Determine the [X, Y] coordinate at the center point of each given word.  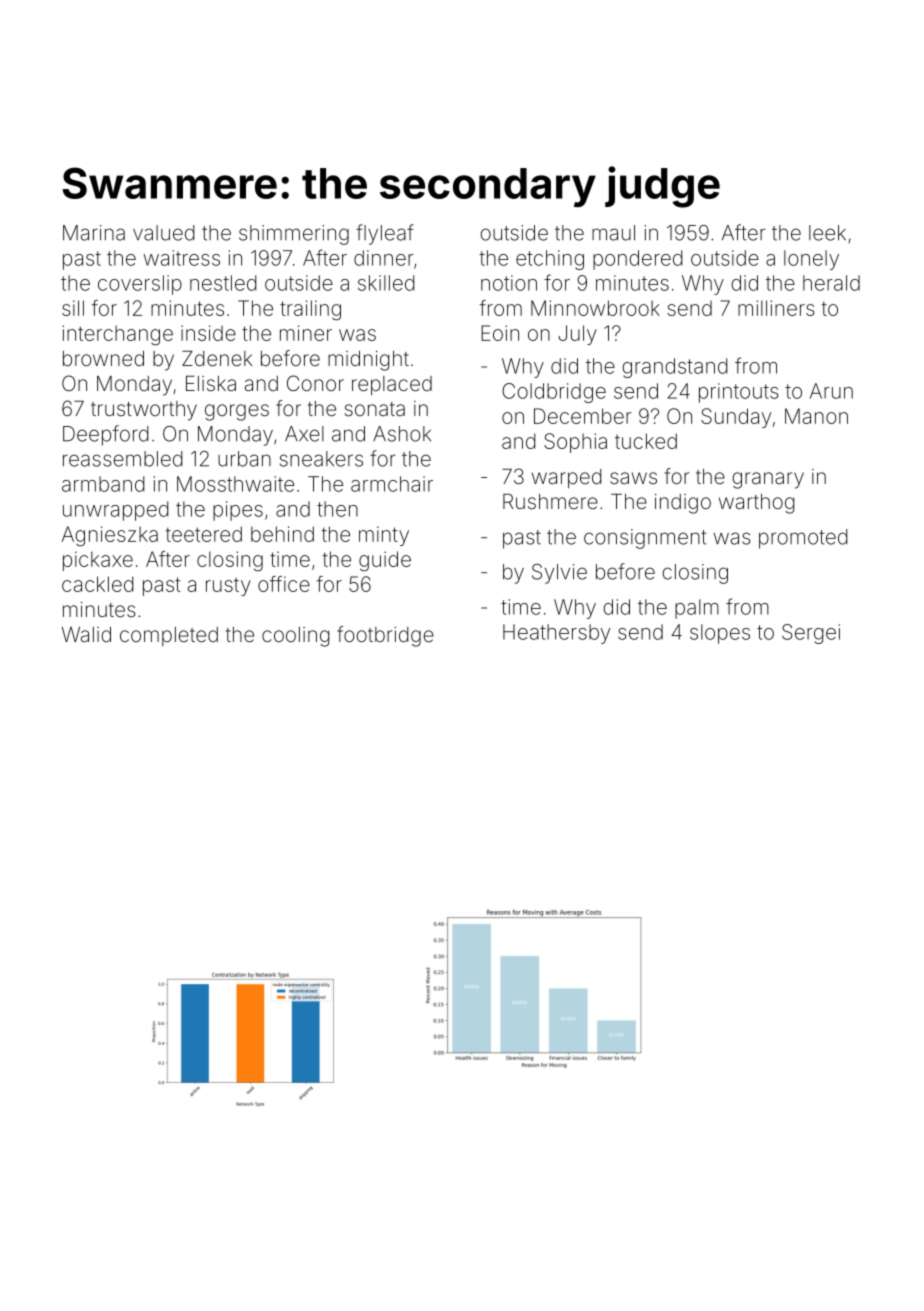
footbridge [385, 636]
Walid [86, 634]
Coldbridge [554, 393]
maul [613, 233]
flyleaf [385, 234]
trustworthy [144, 411]
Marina [94, 233]
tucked [646, 441]
